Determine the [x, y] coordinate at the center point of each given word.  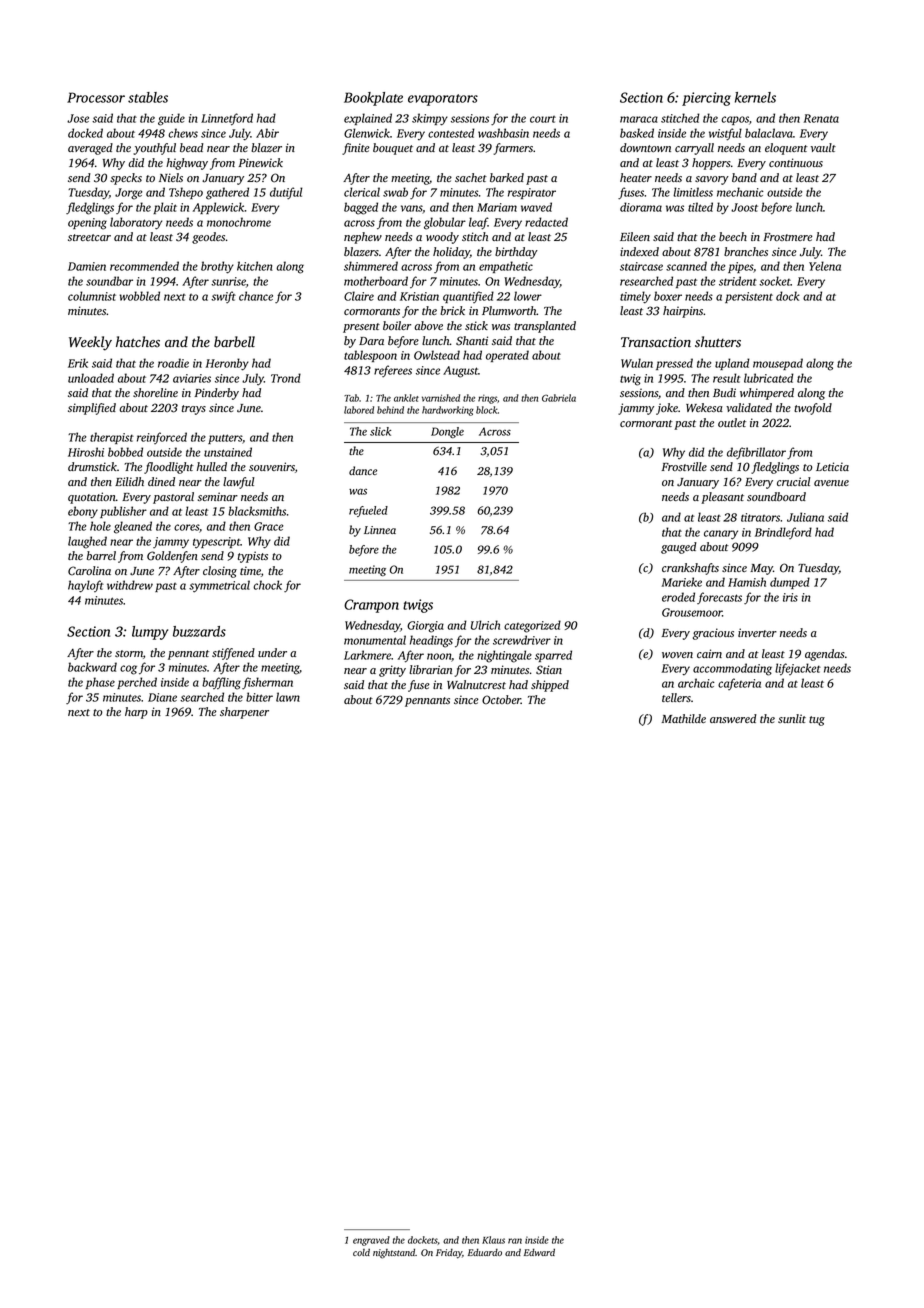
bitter [259, 697]
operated [507, 356]
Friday [449, 1254]
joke [667, 409]
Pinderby [216, 394]
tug [817, 721]
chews [183, 133]
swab [395, 192]
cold [361, 1252]
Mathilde [684, 718]
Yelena [825, 266]
